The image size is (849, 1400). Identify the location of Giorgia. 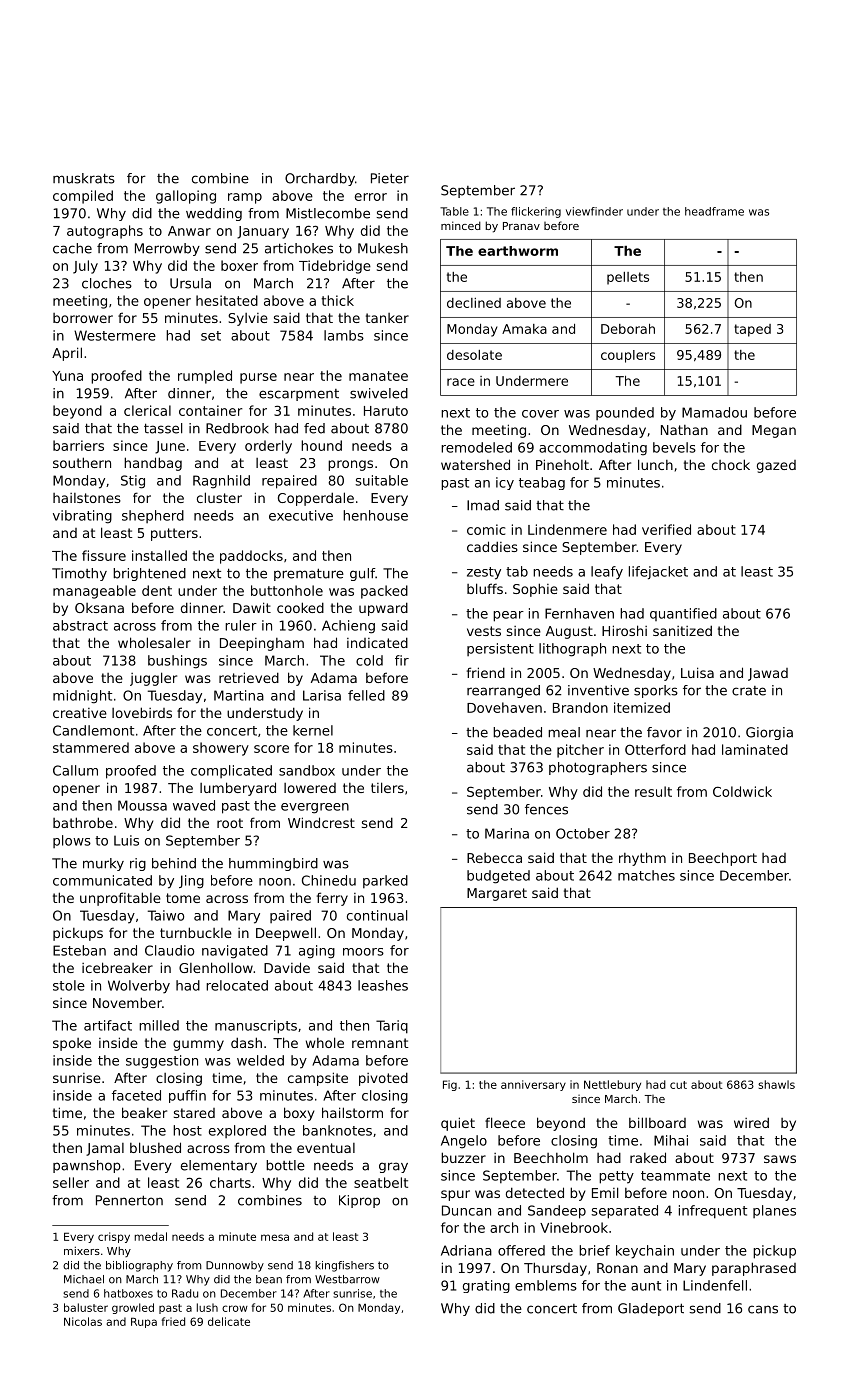
(769, 733).
